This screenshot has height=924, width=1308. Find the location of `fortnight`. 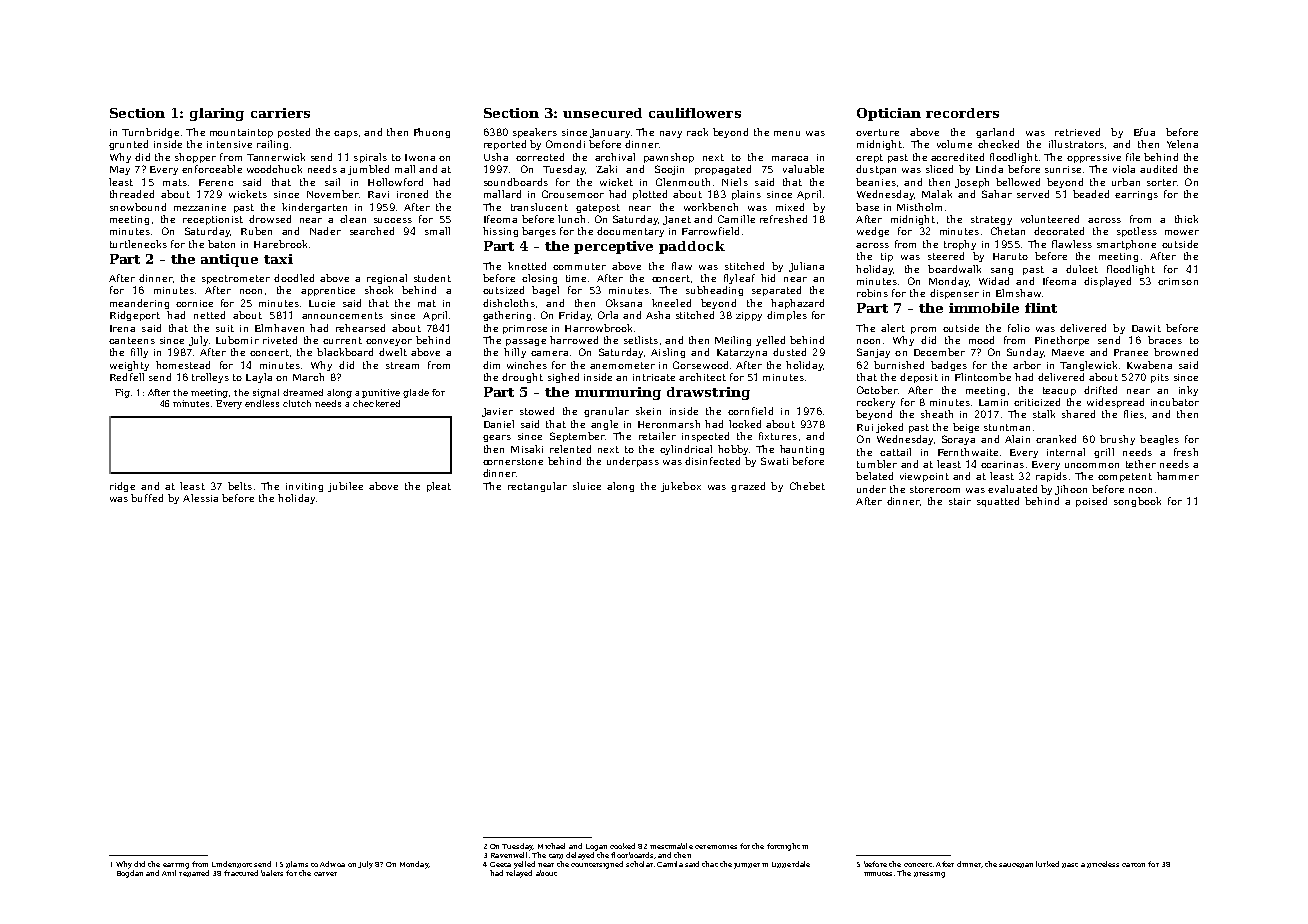

fortnight is located at coordinates (783, 847).
